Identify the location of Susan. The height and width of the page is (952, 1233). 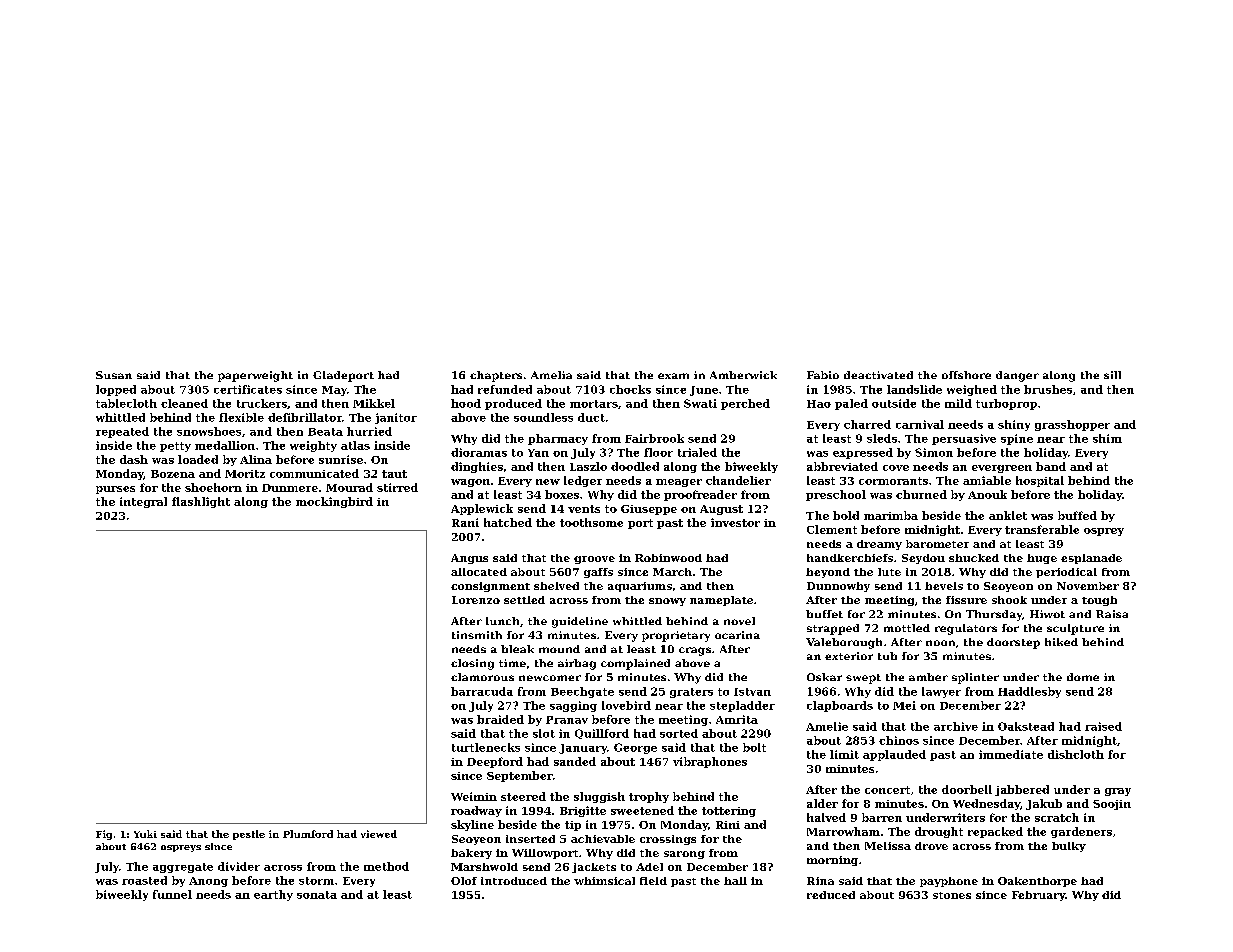
(114, 375).
